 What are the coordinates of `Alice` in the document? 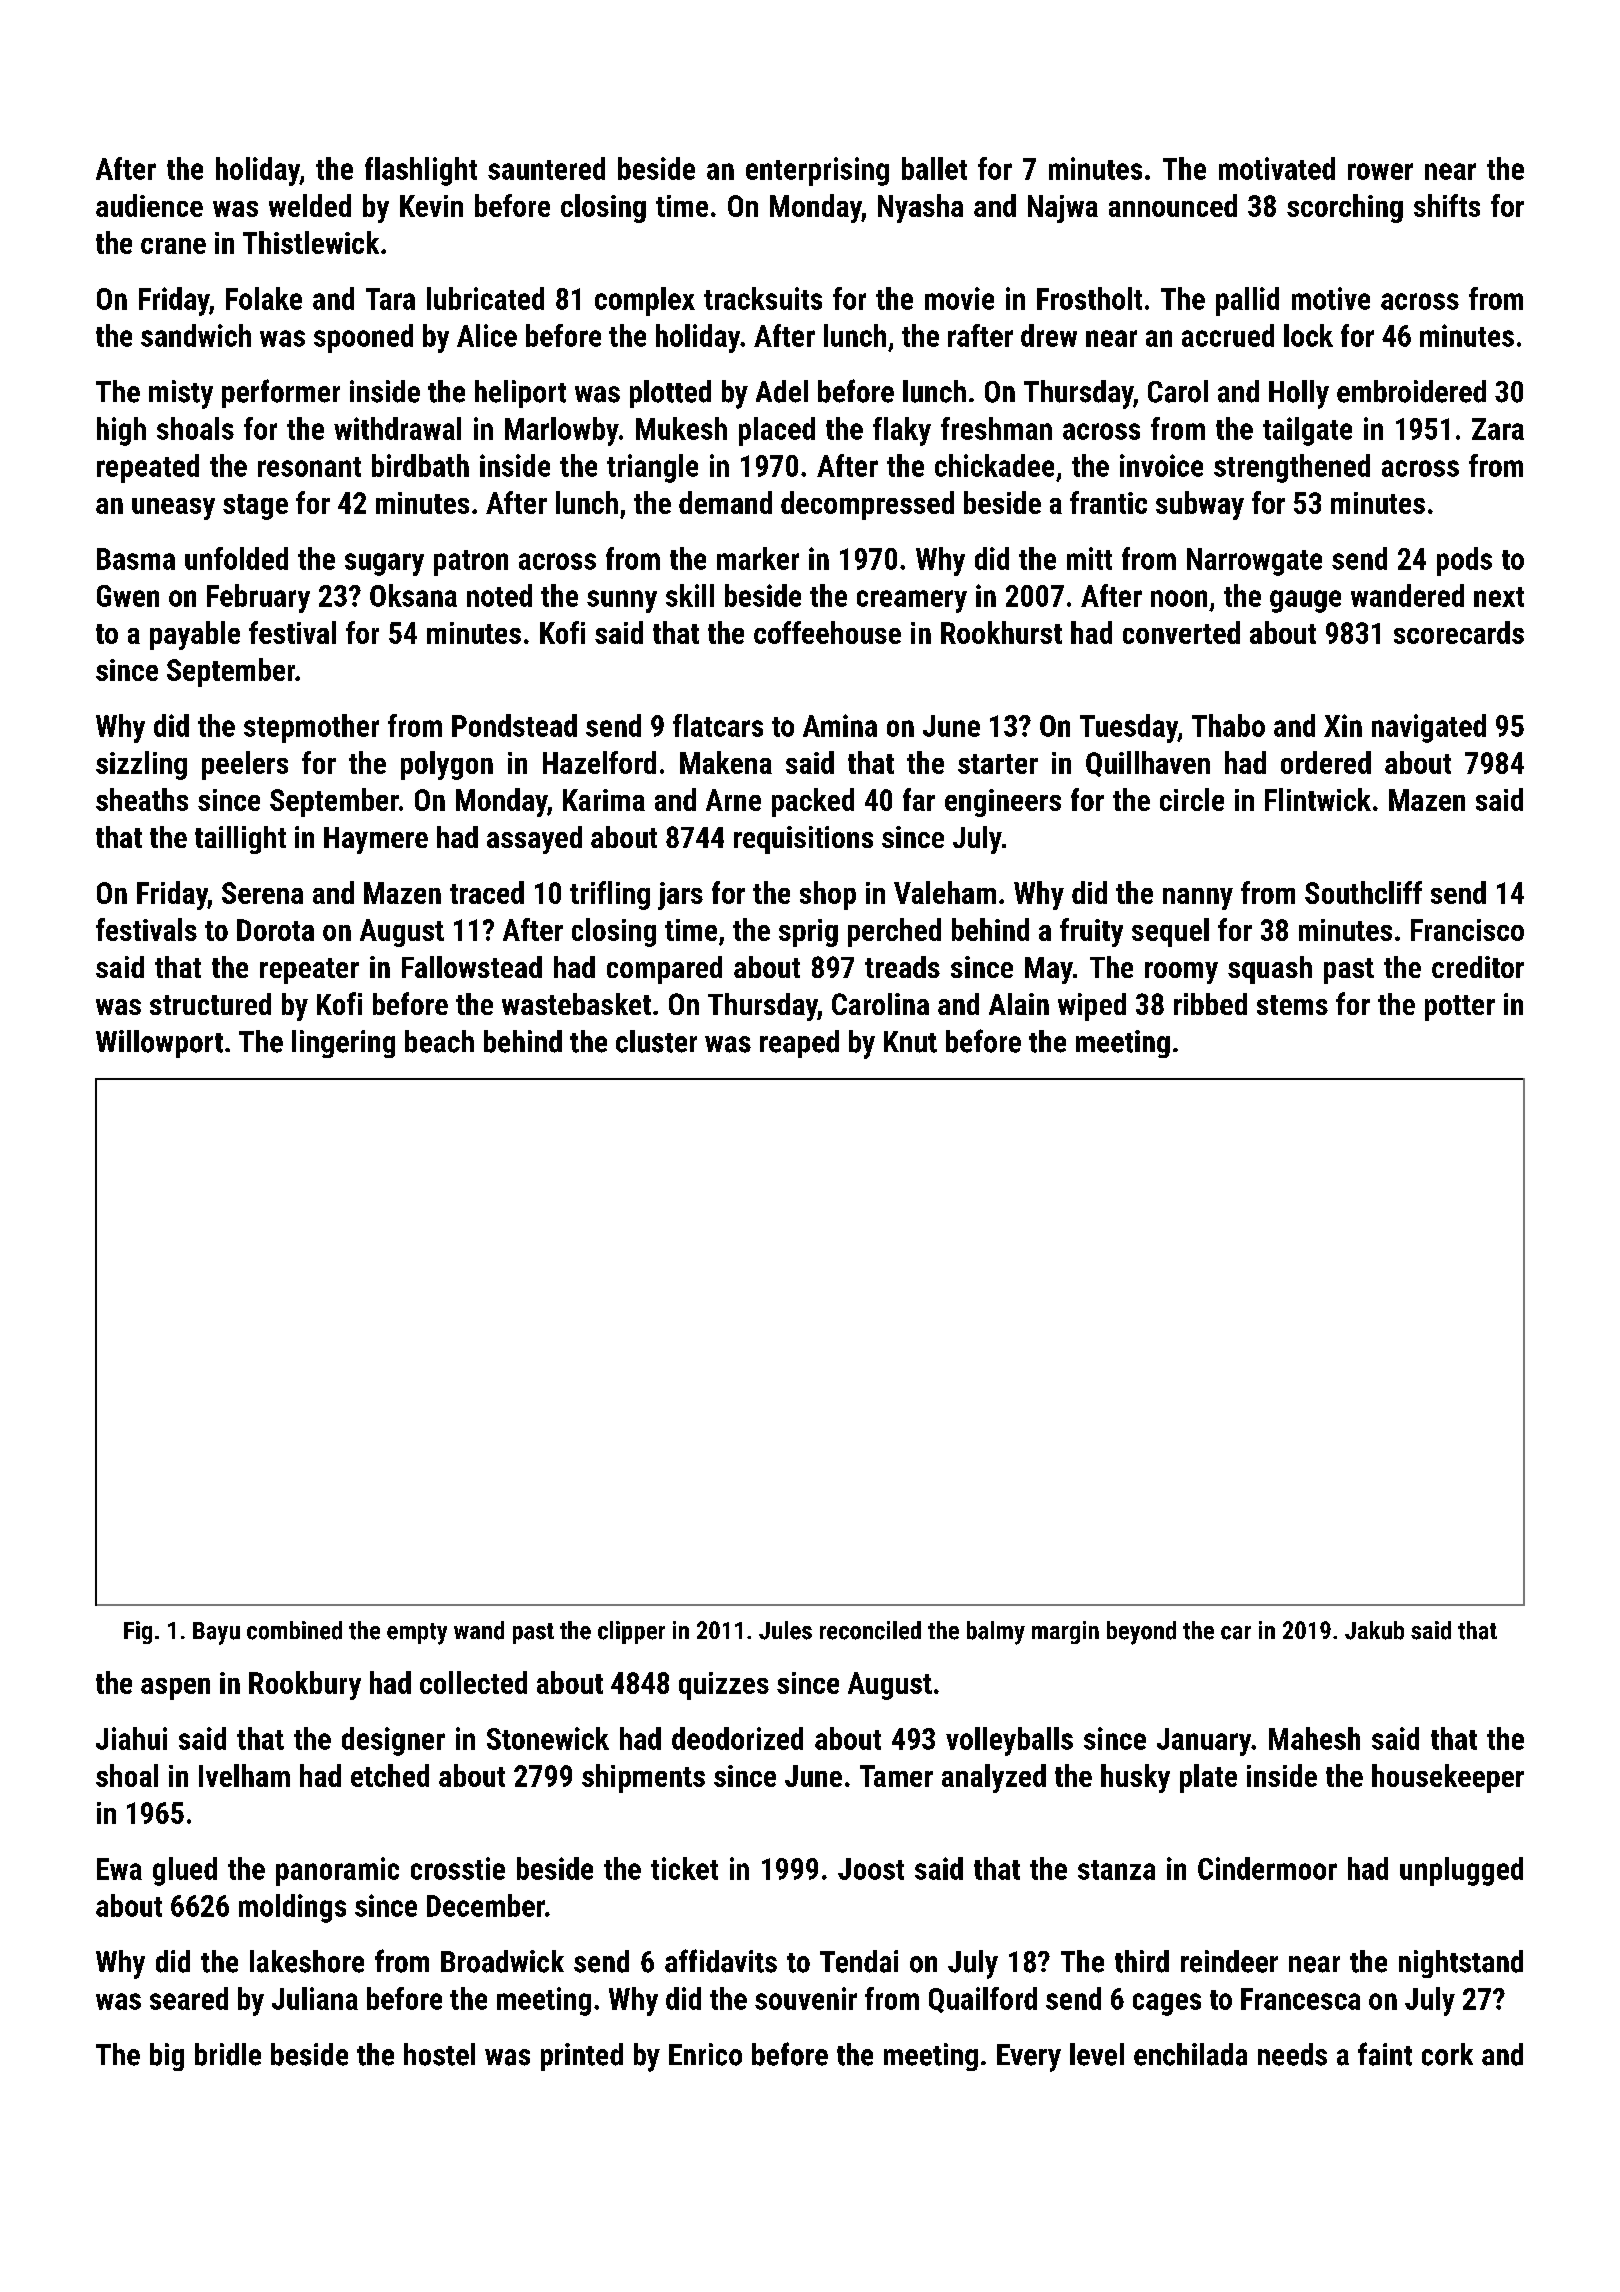 It's located at (487, 335).
